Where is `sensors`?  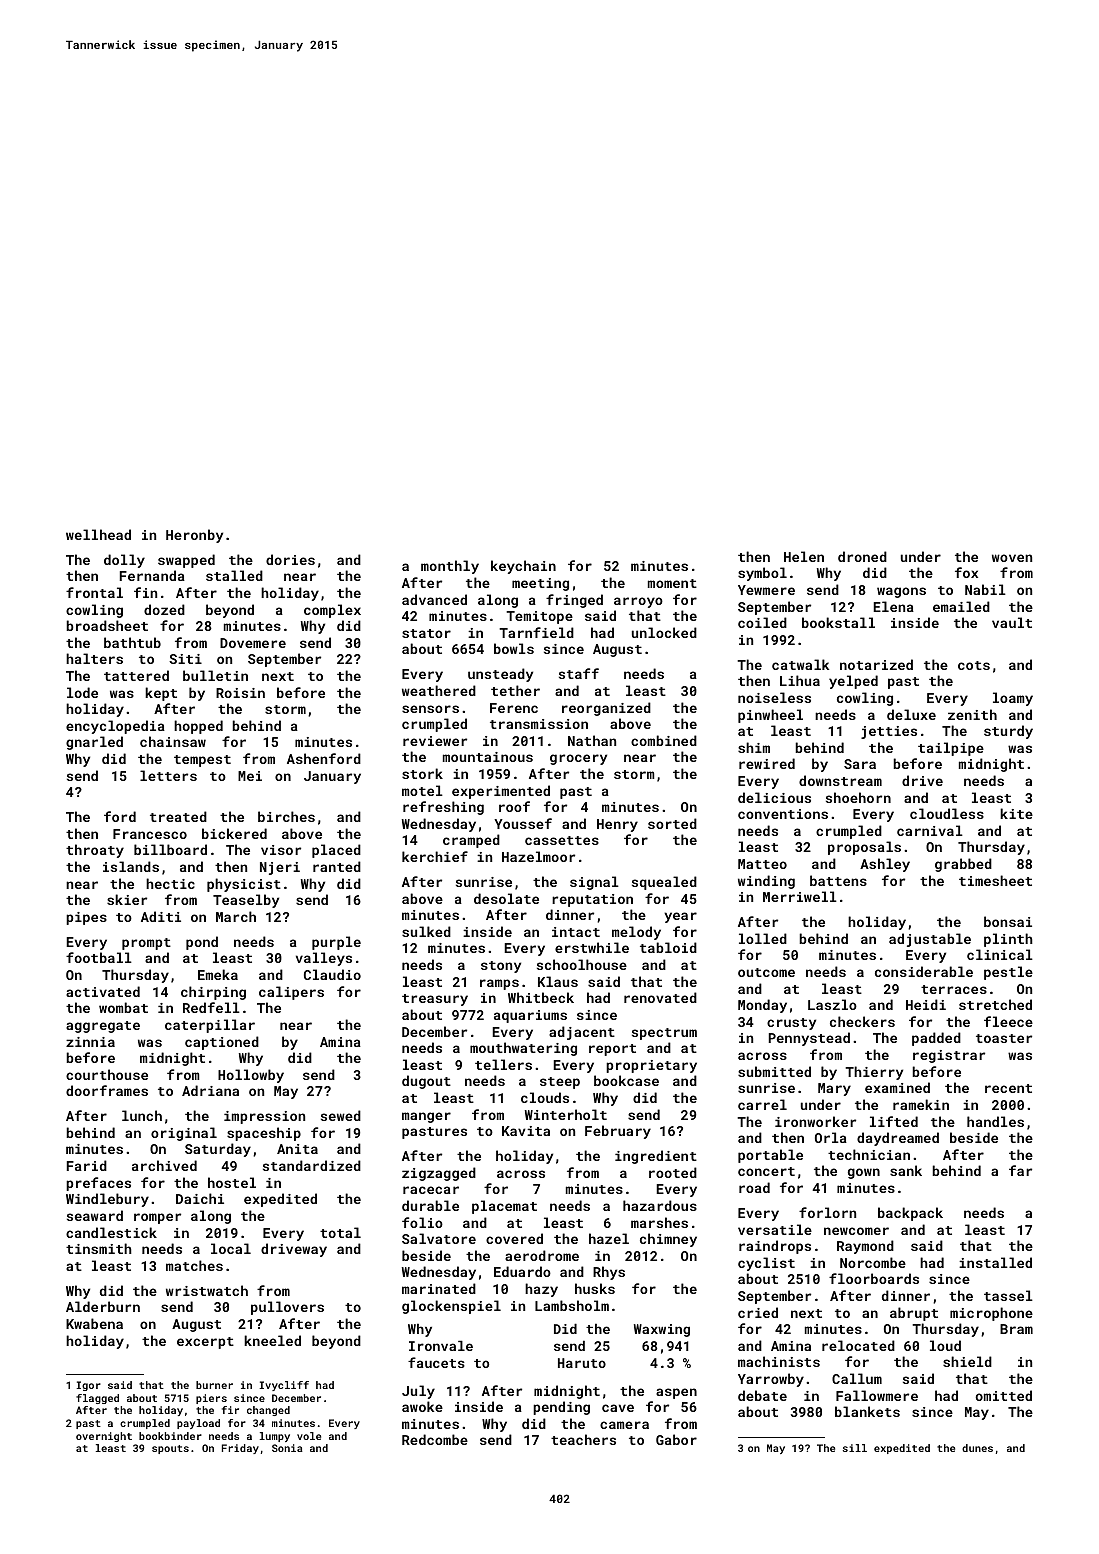
sensors is located at coordinates (430, 709).
